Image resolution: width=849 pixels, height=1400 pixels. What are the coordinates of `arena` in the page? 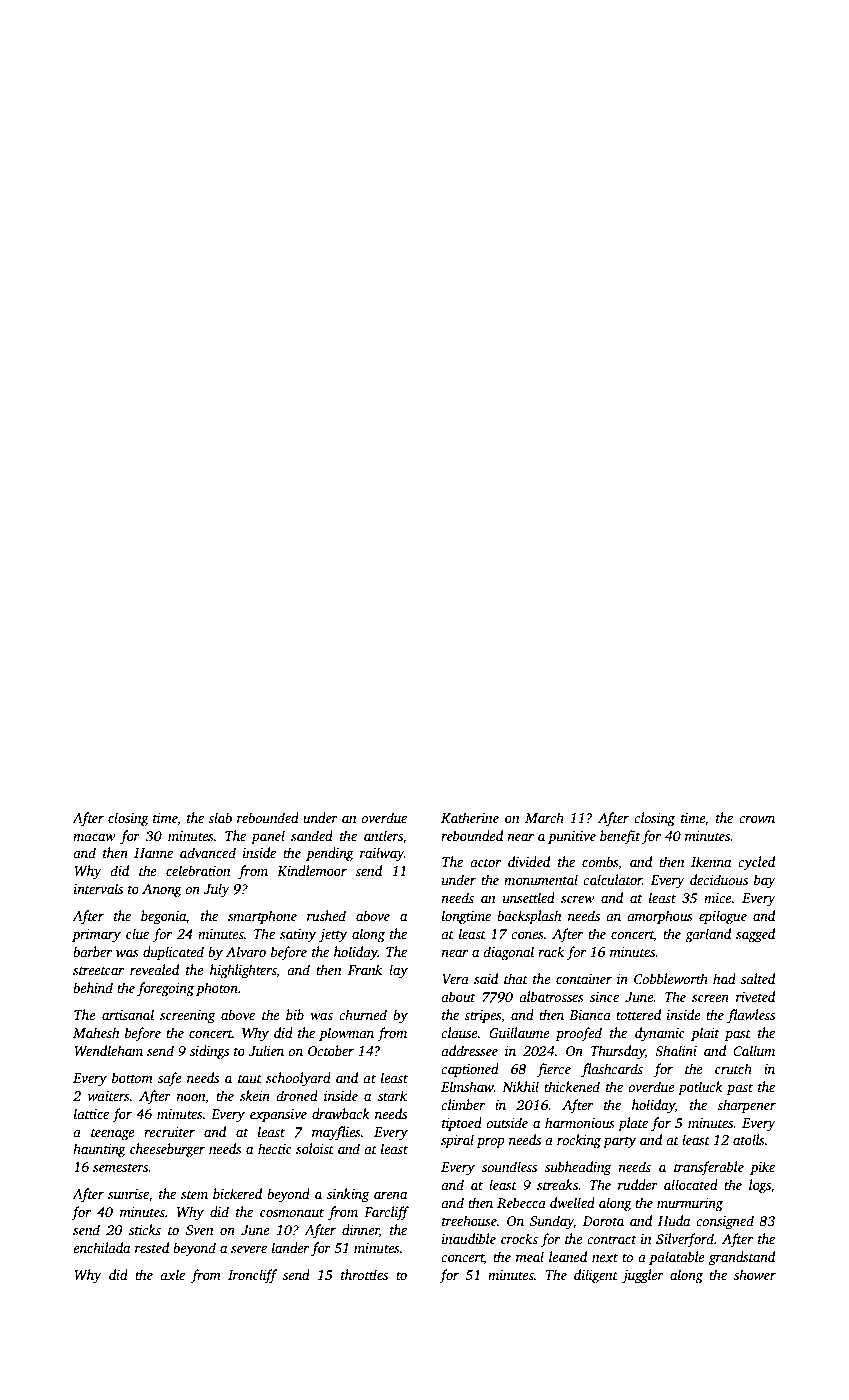 It's located at (390, 1195).
